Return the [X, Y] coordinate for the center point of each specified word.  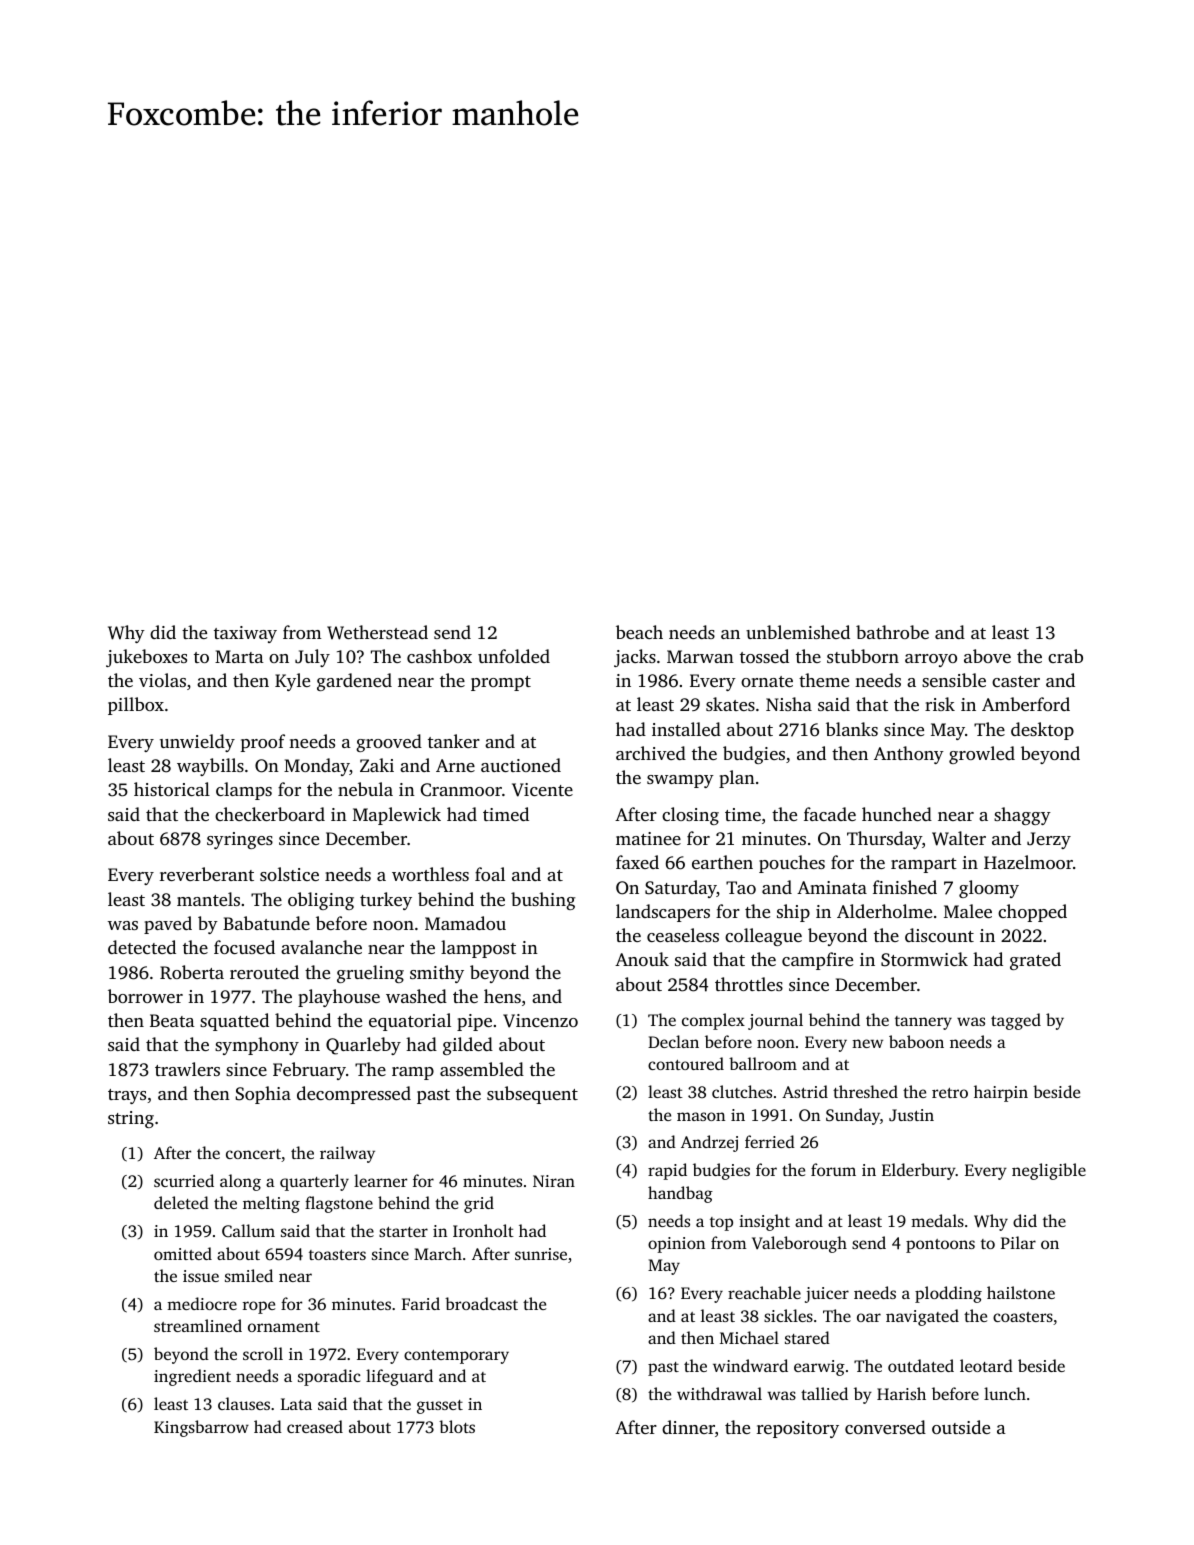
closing [690, 816]
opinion [676, 1245]
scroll [263, 1353]
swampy [680, 781]
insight [764, 1222]
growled [982, 755]
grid [479, 1204]
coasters [1023, 1317]
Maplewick [397, 816]
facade [830, 814]
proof [263, 743]
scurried [184, 1180]
